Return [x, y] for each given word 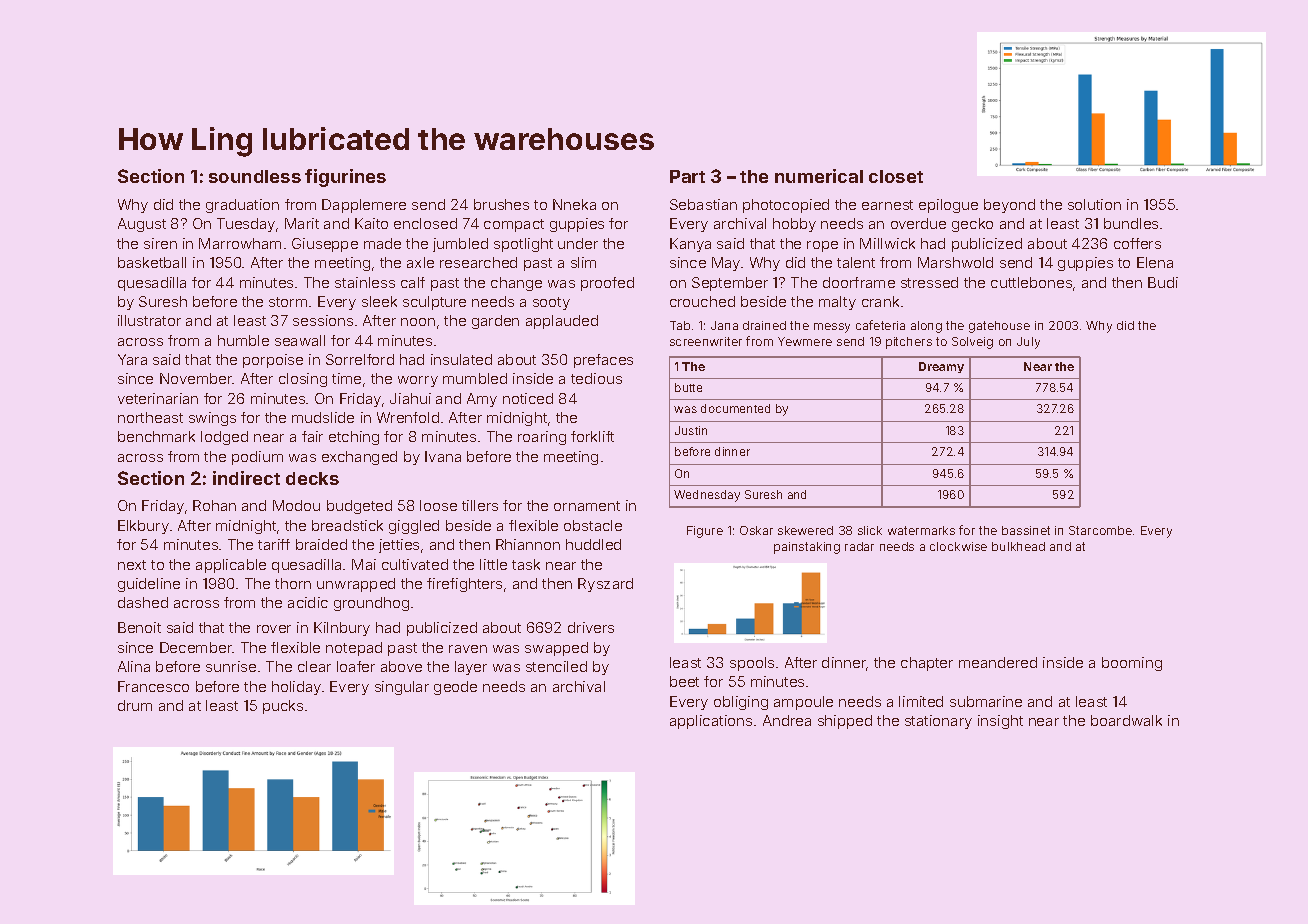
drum [135, 705]
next [132, 565]
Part [687, 176]
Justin [691, 430]
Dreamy [941, 367]
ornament [587, 506]
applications [711, 722]
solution [1094, 204]
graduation [242, 206]
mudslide [323, 417]
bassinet [1026, 530]
